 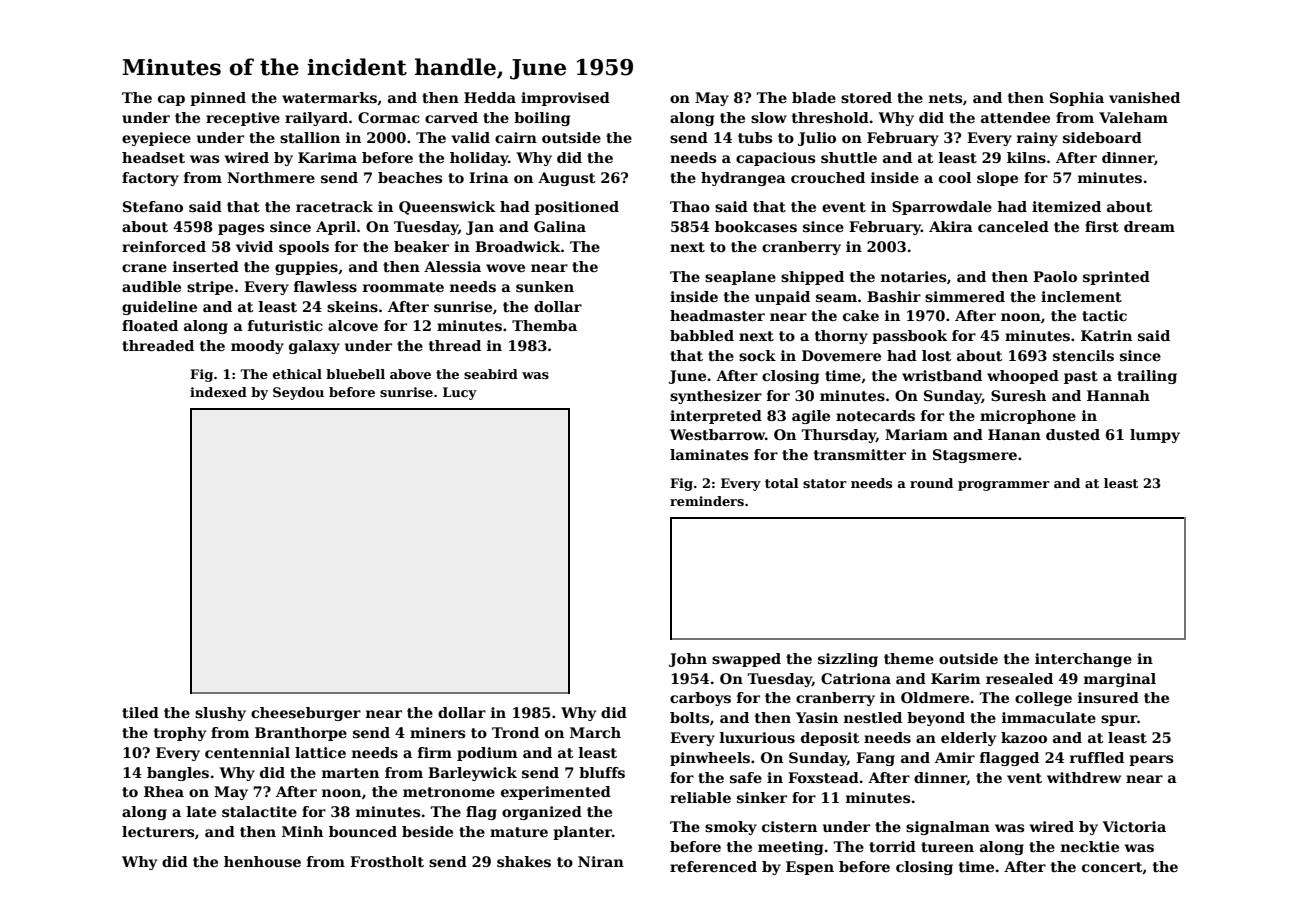 I want to click on Espen, so click(x=810, y=868).
